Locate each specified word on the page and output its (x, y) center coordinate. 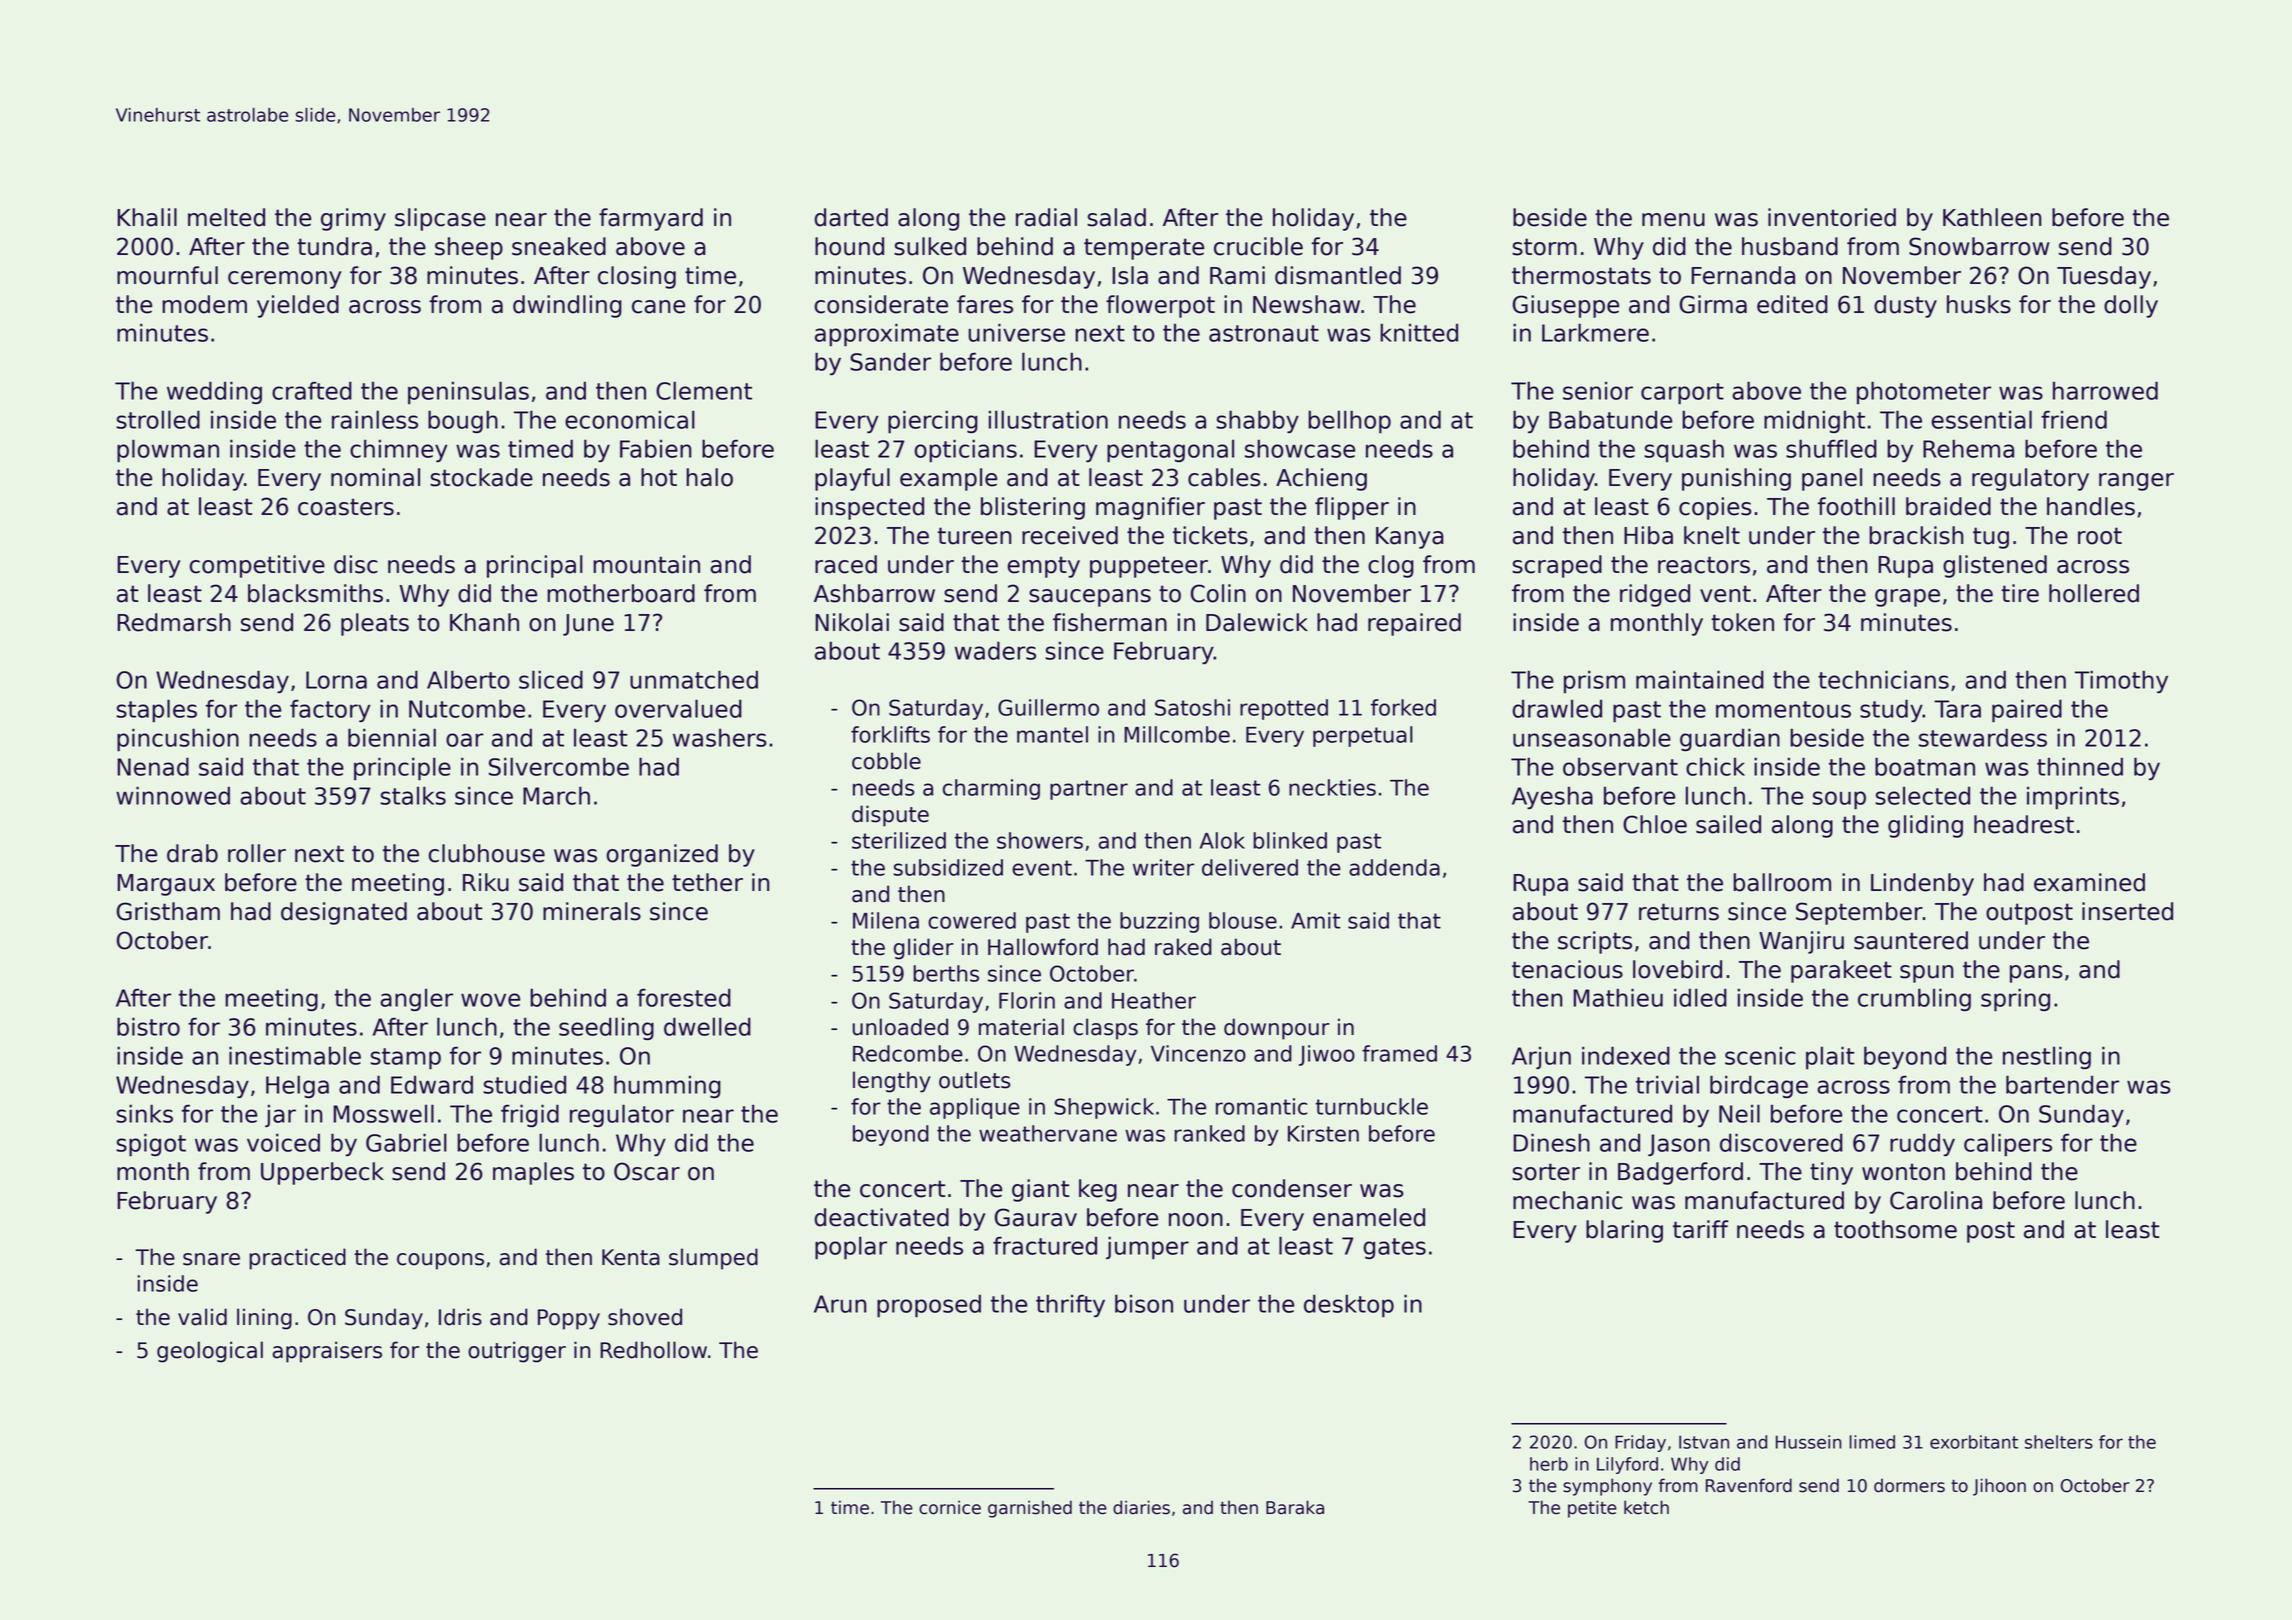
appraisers (327, 1352)
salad (1116, 217)
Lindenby (1922, 884)
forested (684, 997)
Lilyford (1627, 1465)
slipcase (440, 219)
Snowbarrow (1979, 246)
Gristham (168, 911)
